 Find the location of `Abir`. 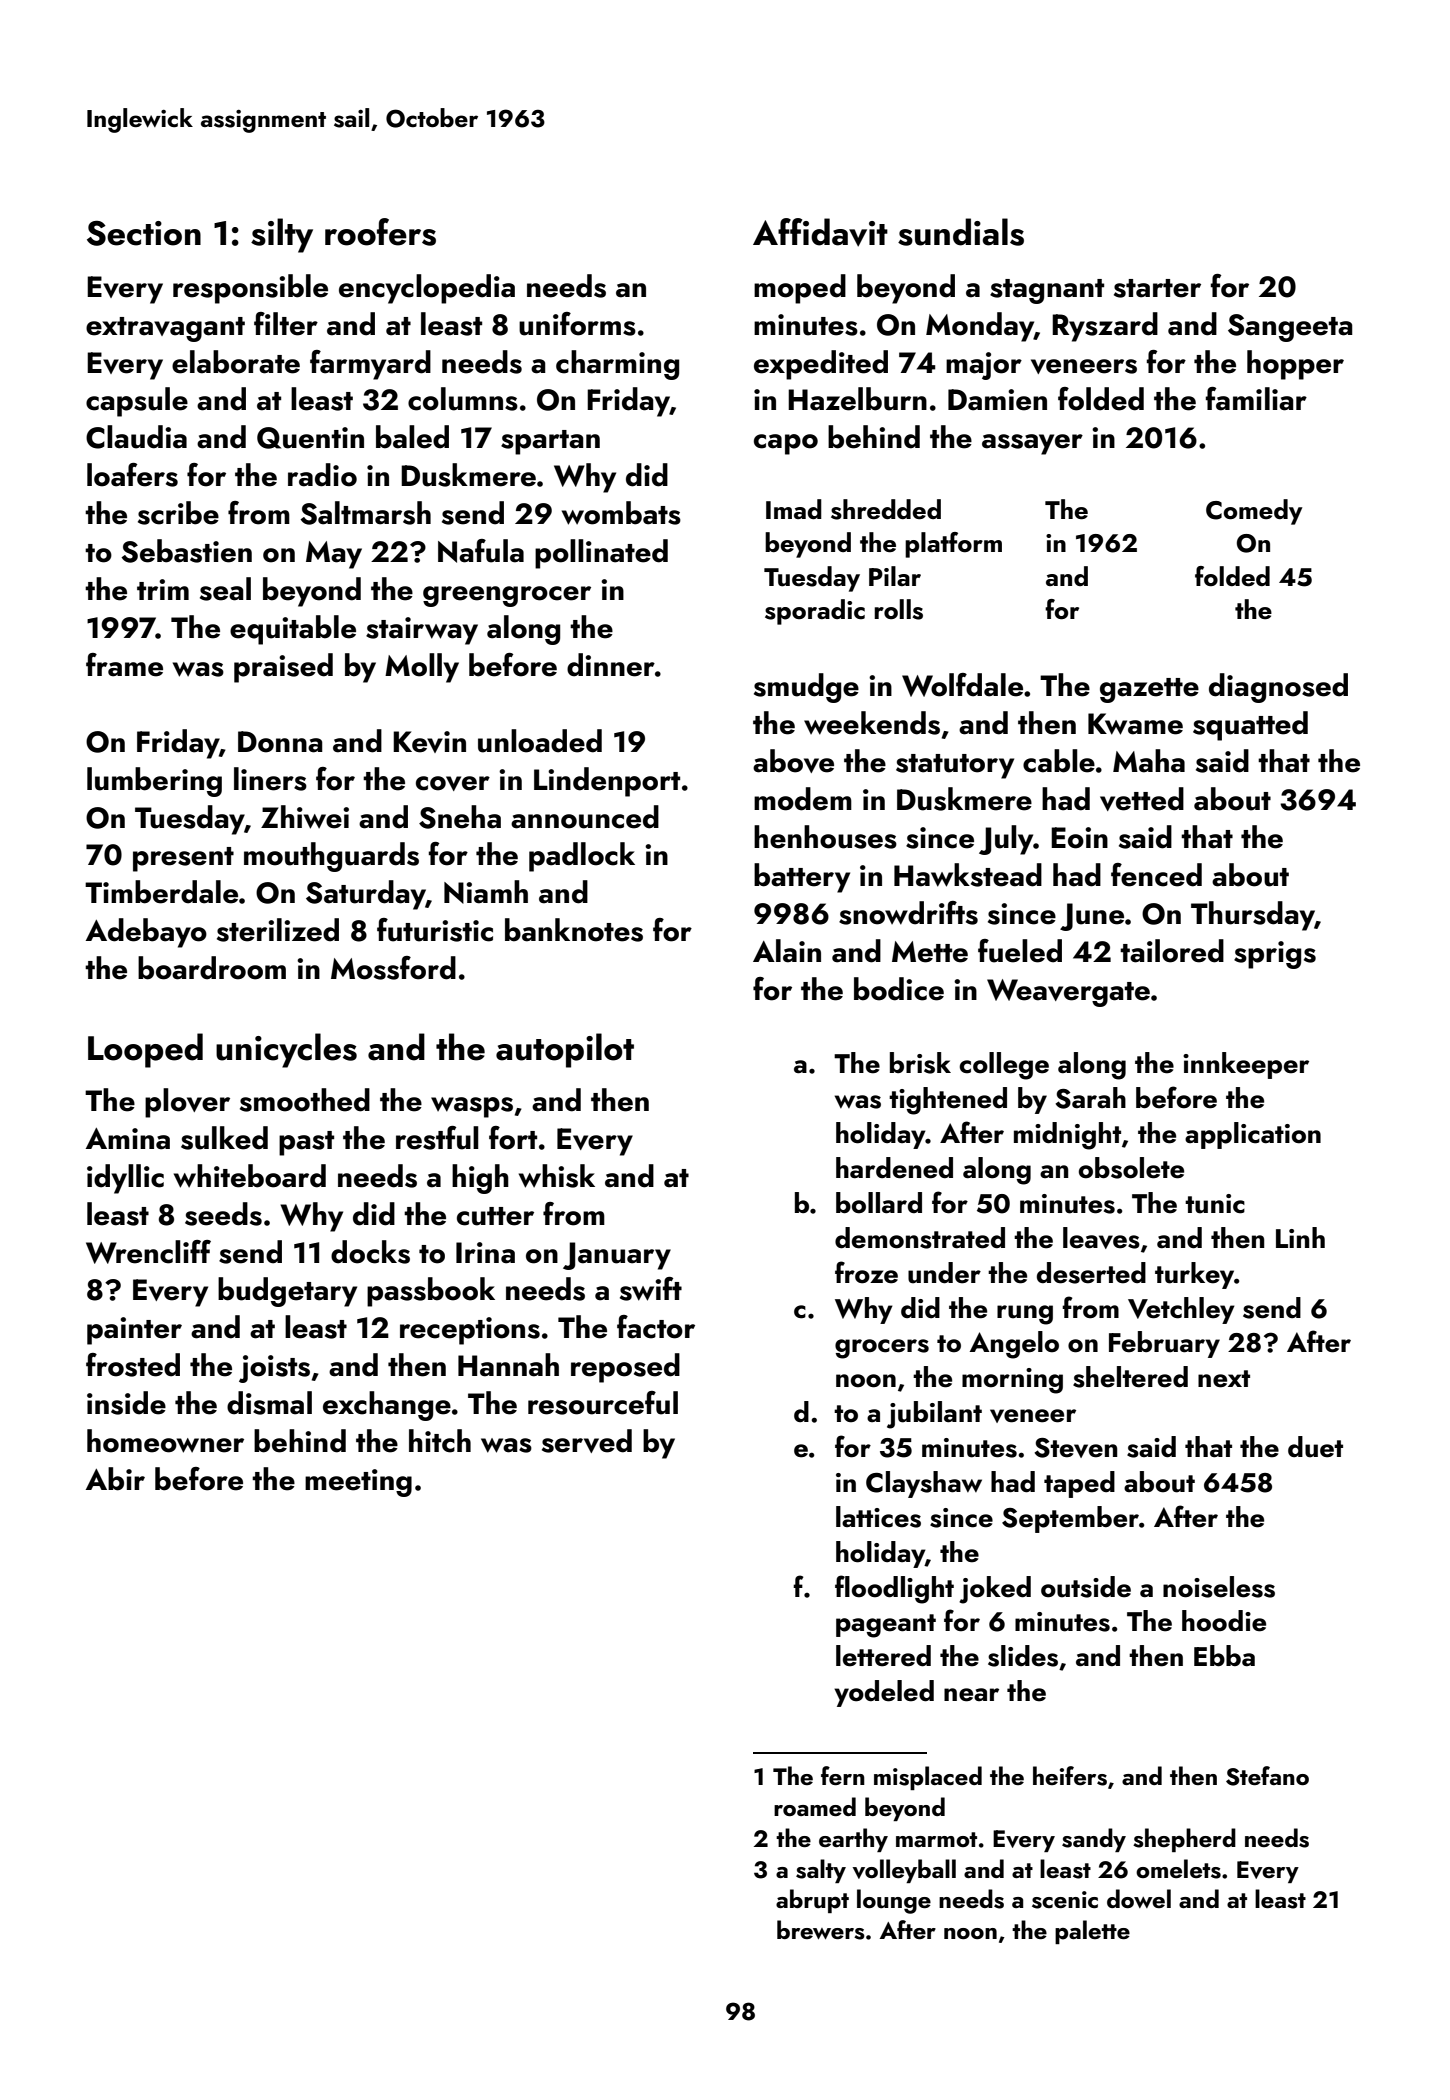

Abir is located at coordinates (115, 1479).
